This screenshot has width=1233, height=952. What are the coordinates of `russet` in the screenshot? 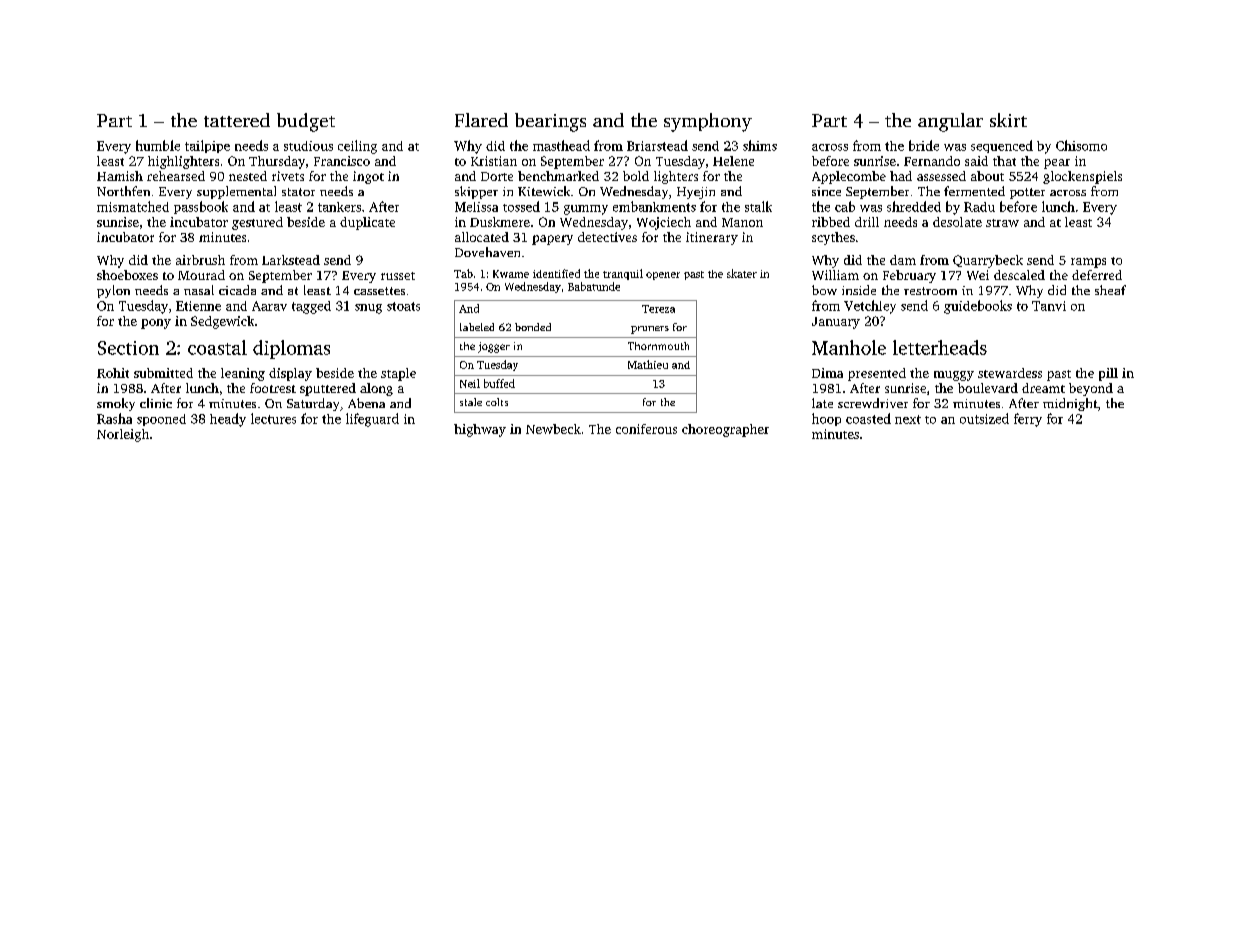 It's located at (398, 276).
